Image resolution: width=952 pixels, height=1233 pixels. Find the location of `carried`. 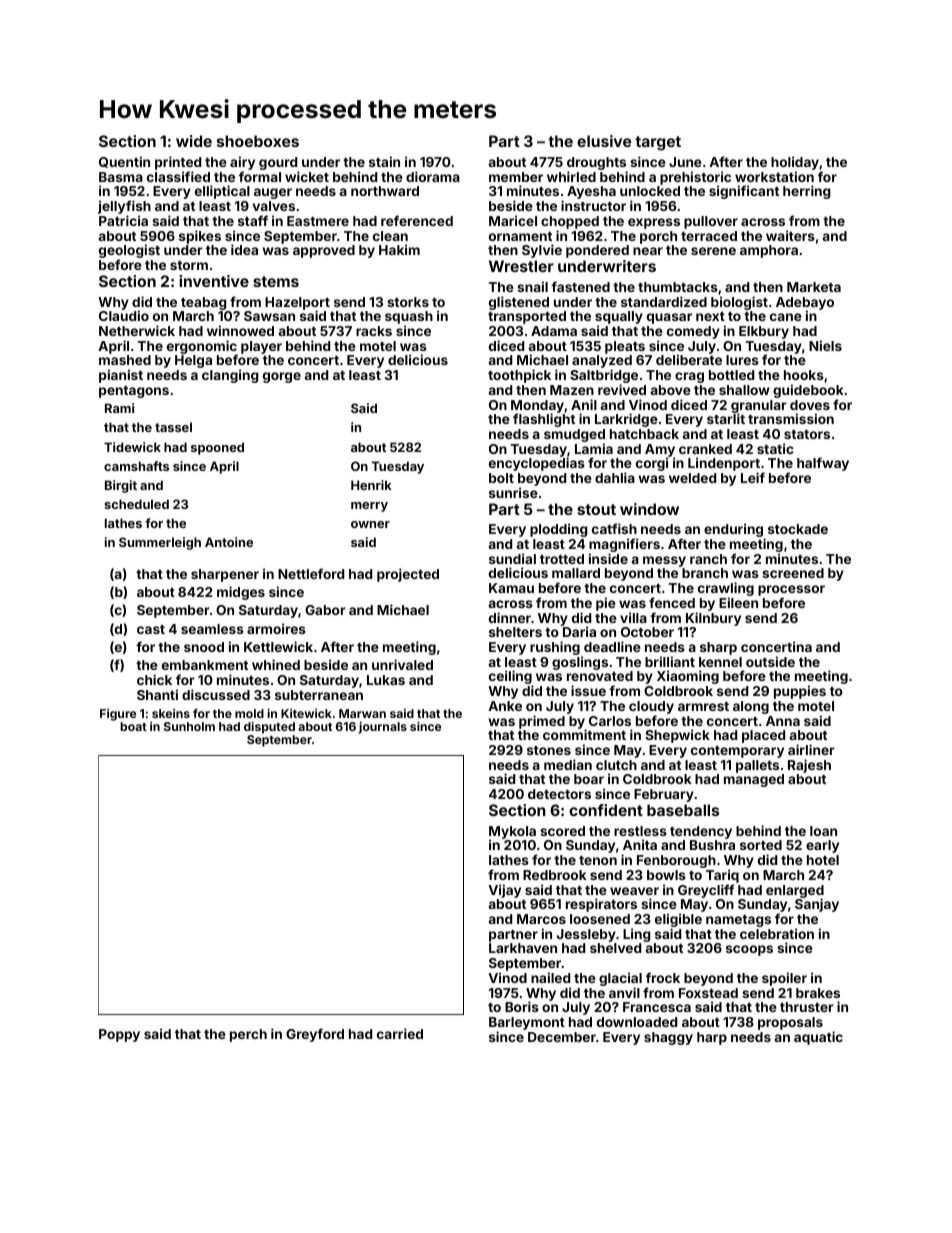

carried is located at coordinates (400, 1033).
